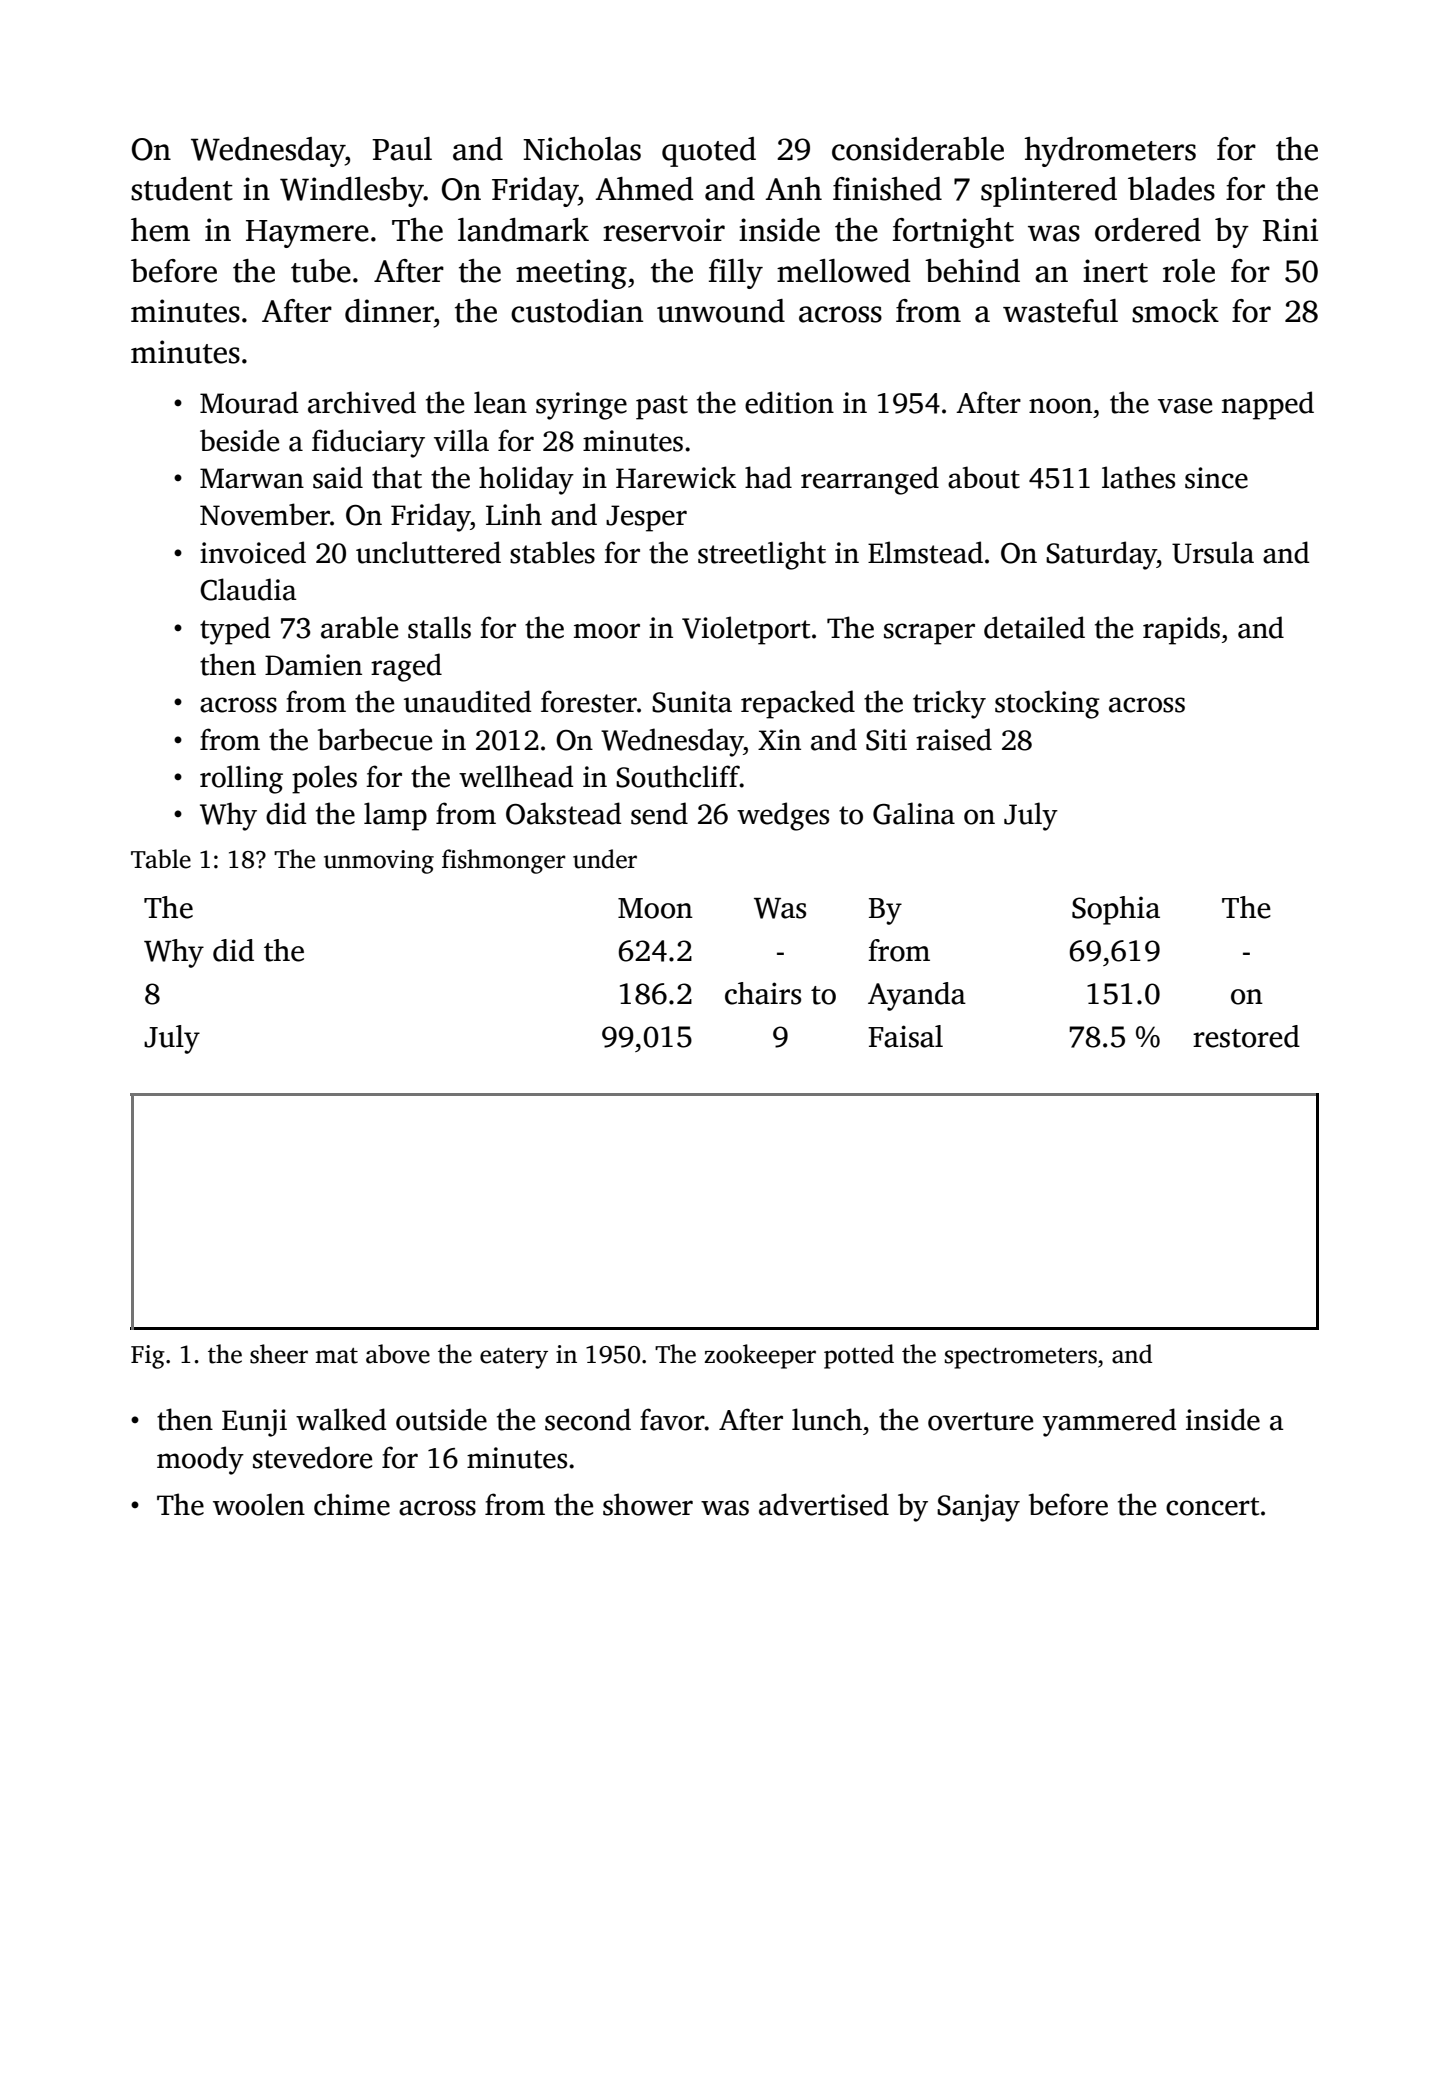 The height and width of the screenshot is (2100, 1450). What do you see at coordinates (1101, 555) in the screenshot?
I see `Saturday` at bounding box center [1101, 555].
